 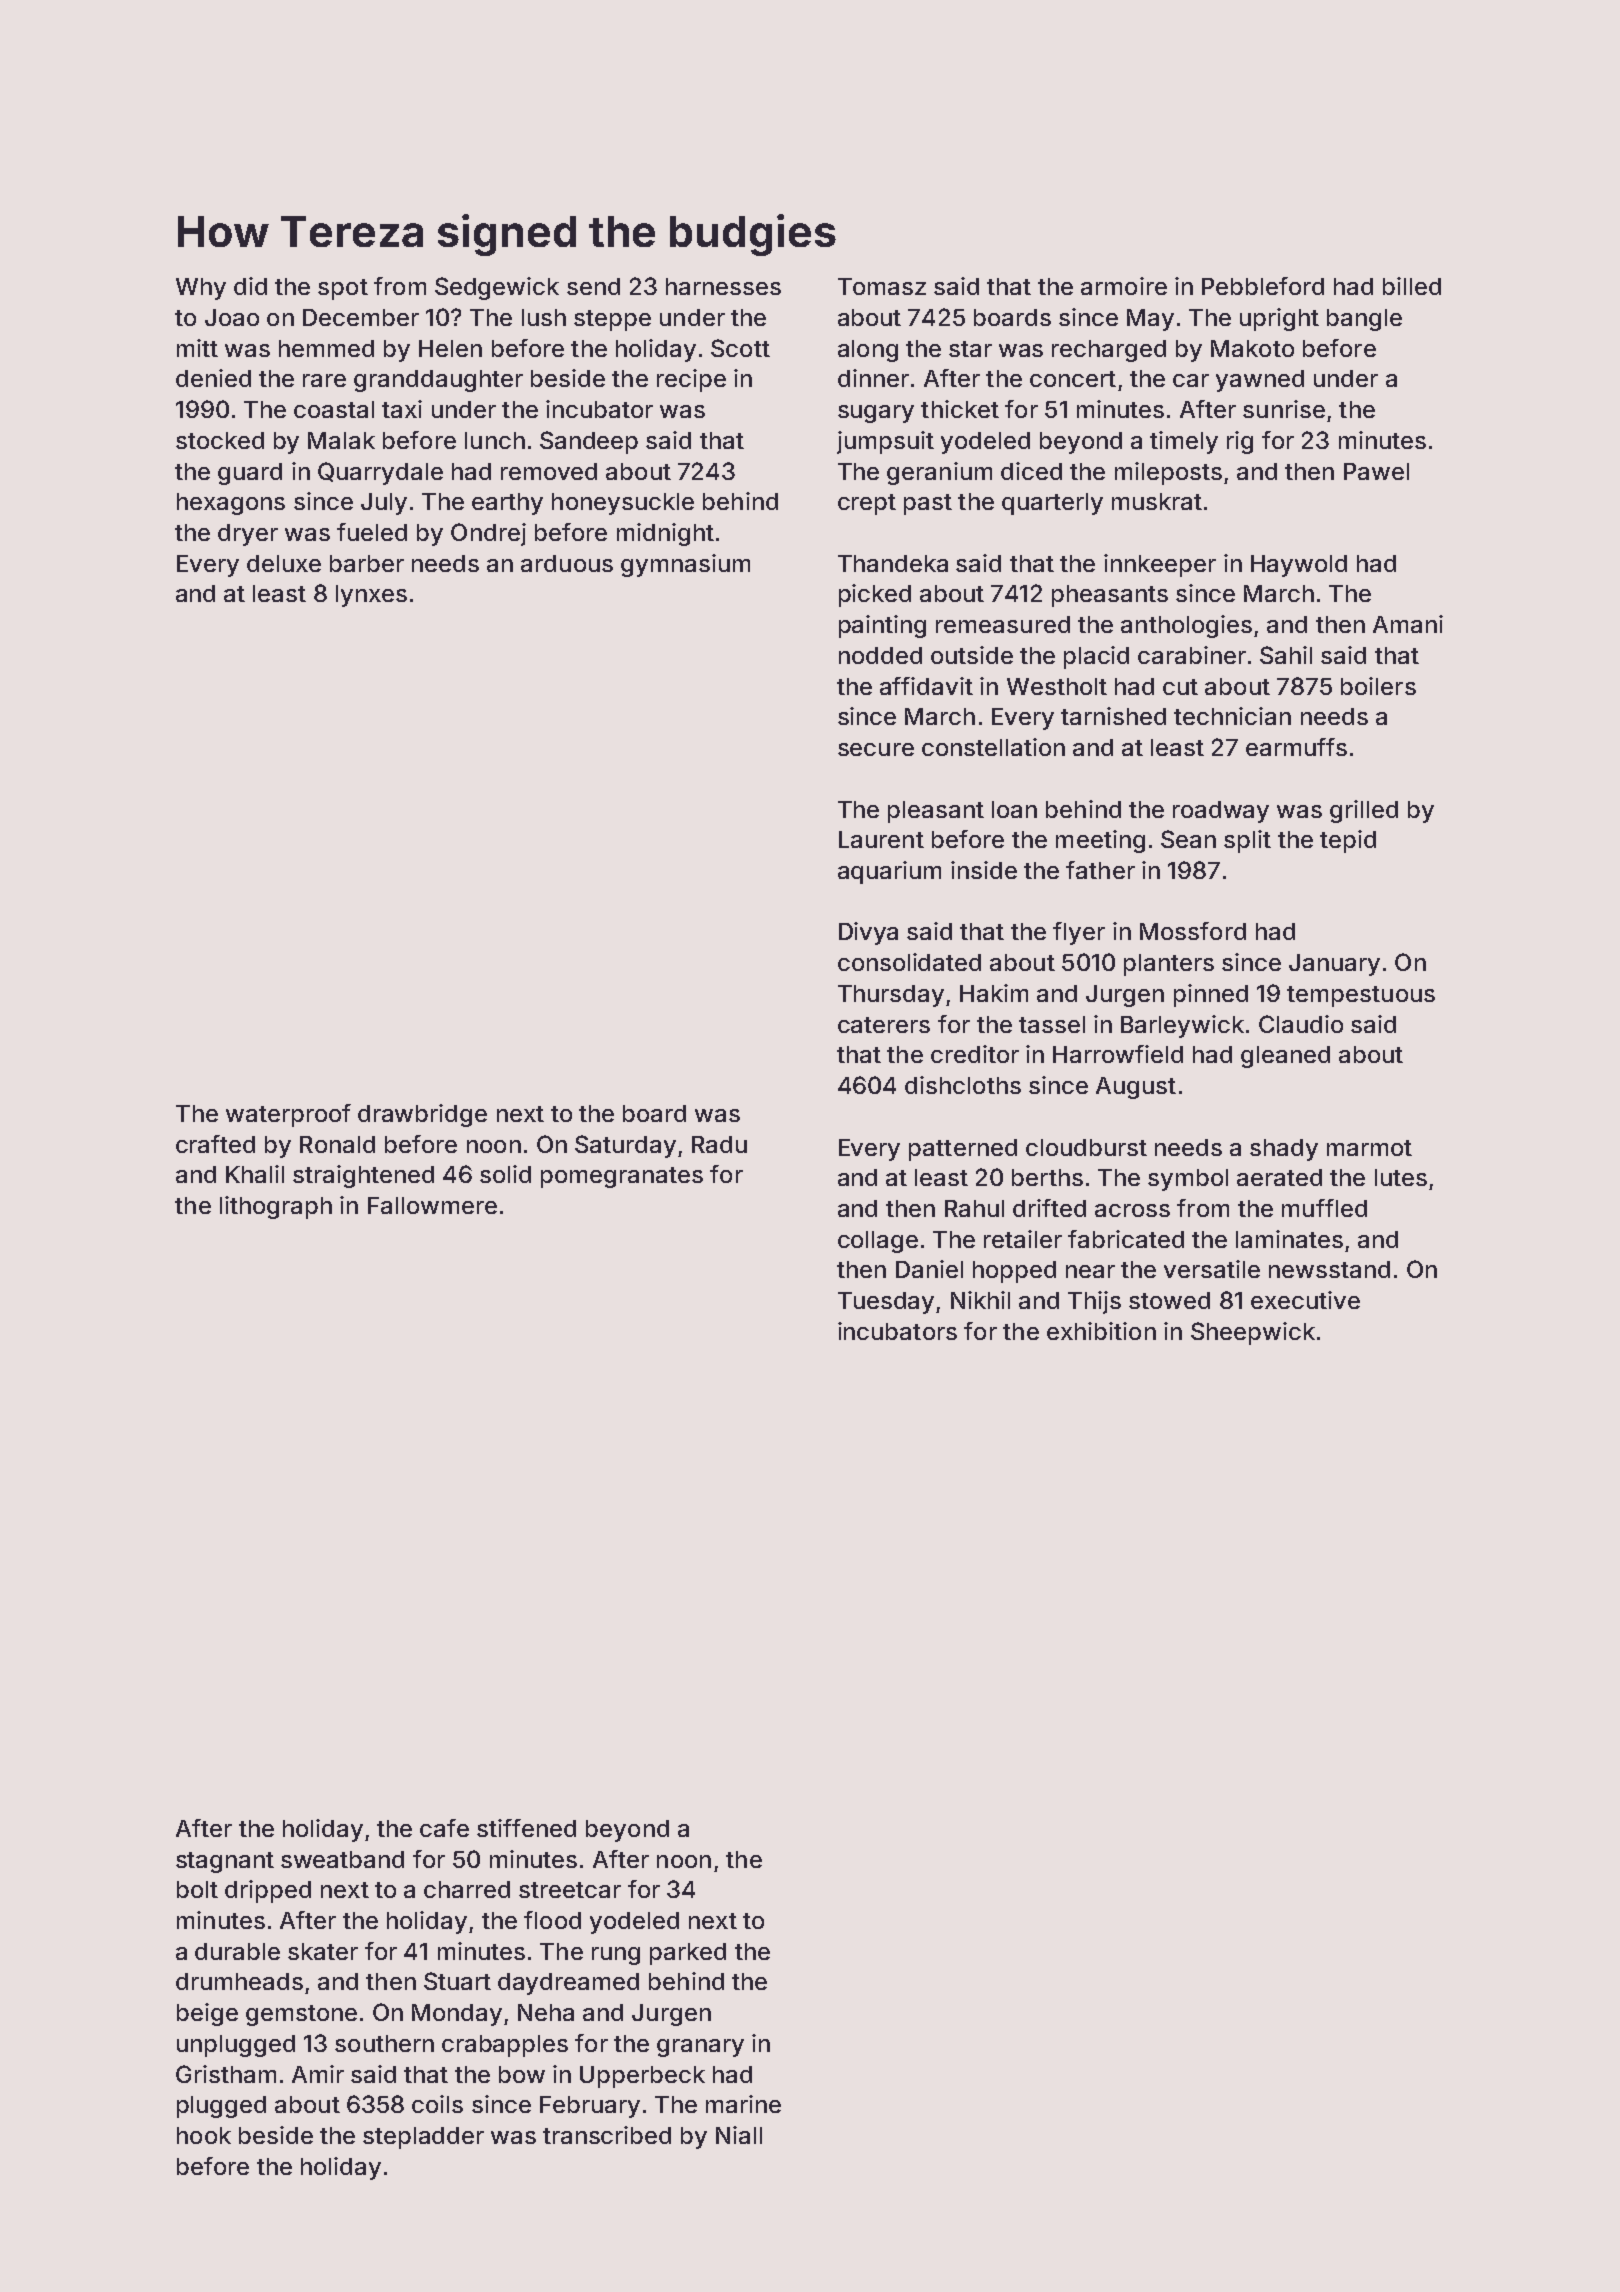 I want to click on waterproof, so click(x=288, y=1115).
